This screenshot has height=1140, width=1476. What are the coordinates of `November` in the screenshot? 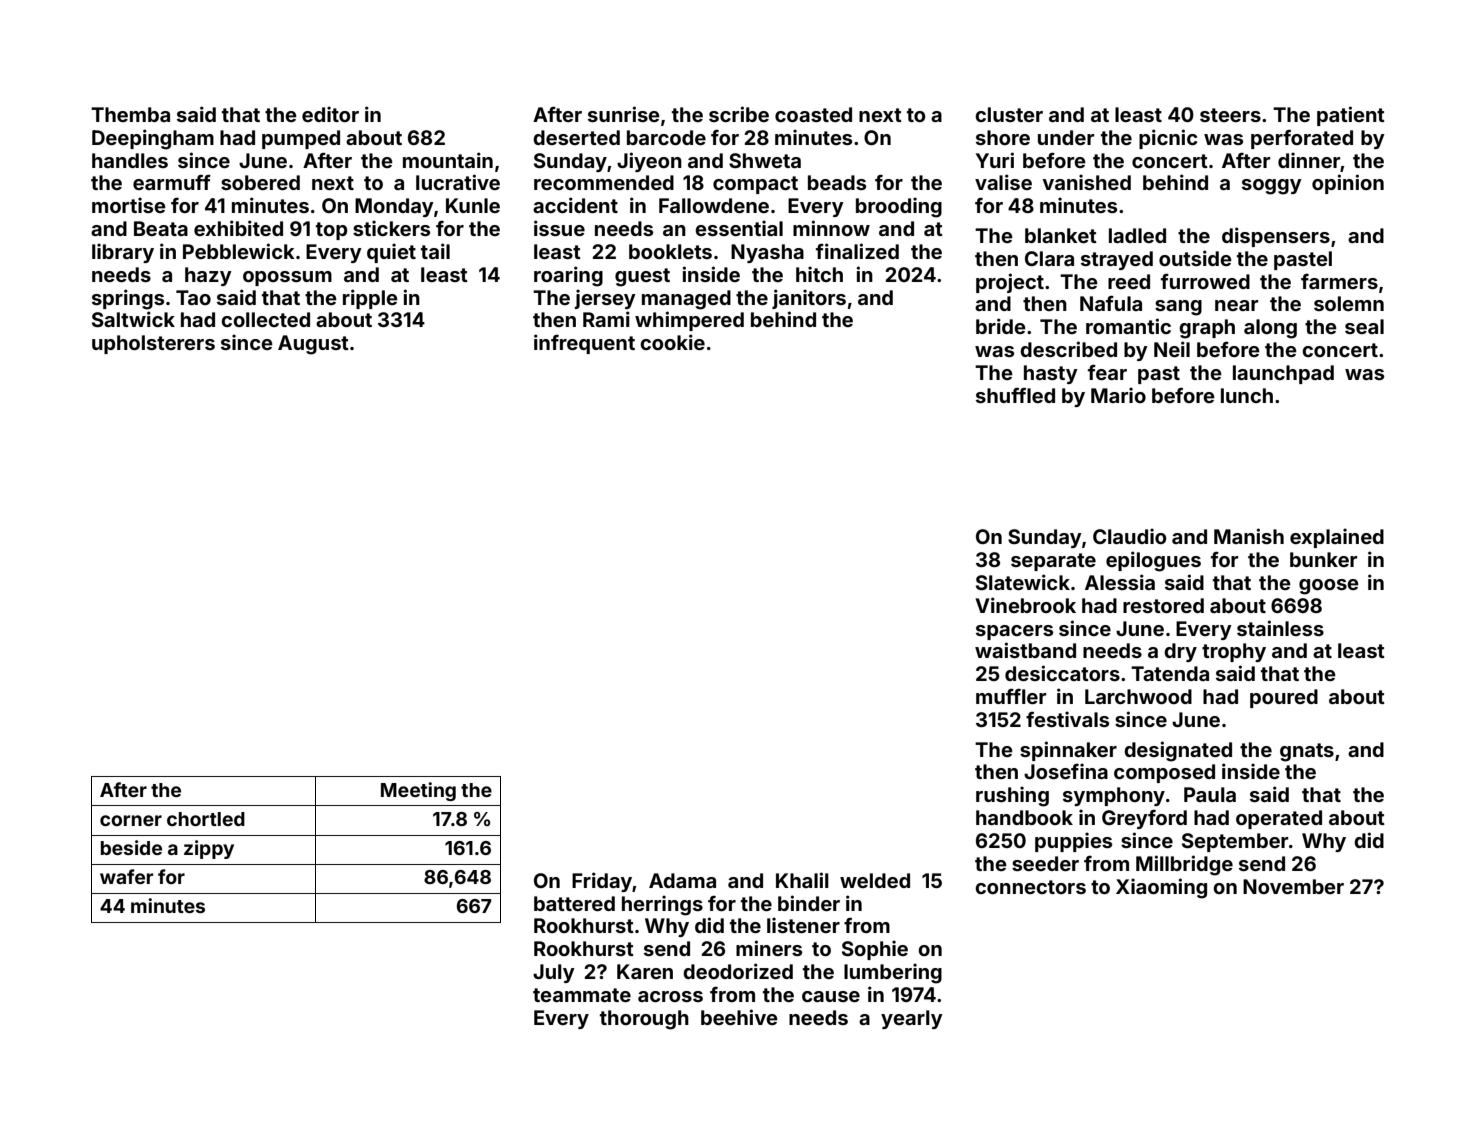 It's located at (1293, 886).
